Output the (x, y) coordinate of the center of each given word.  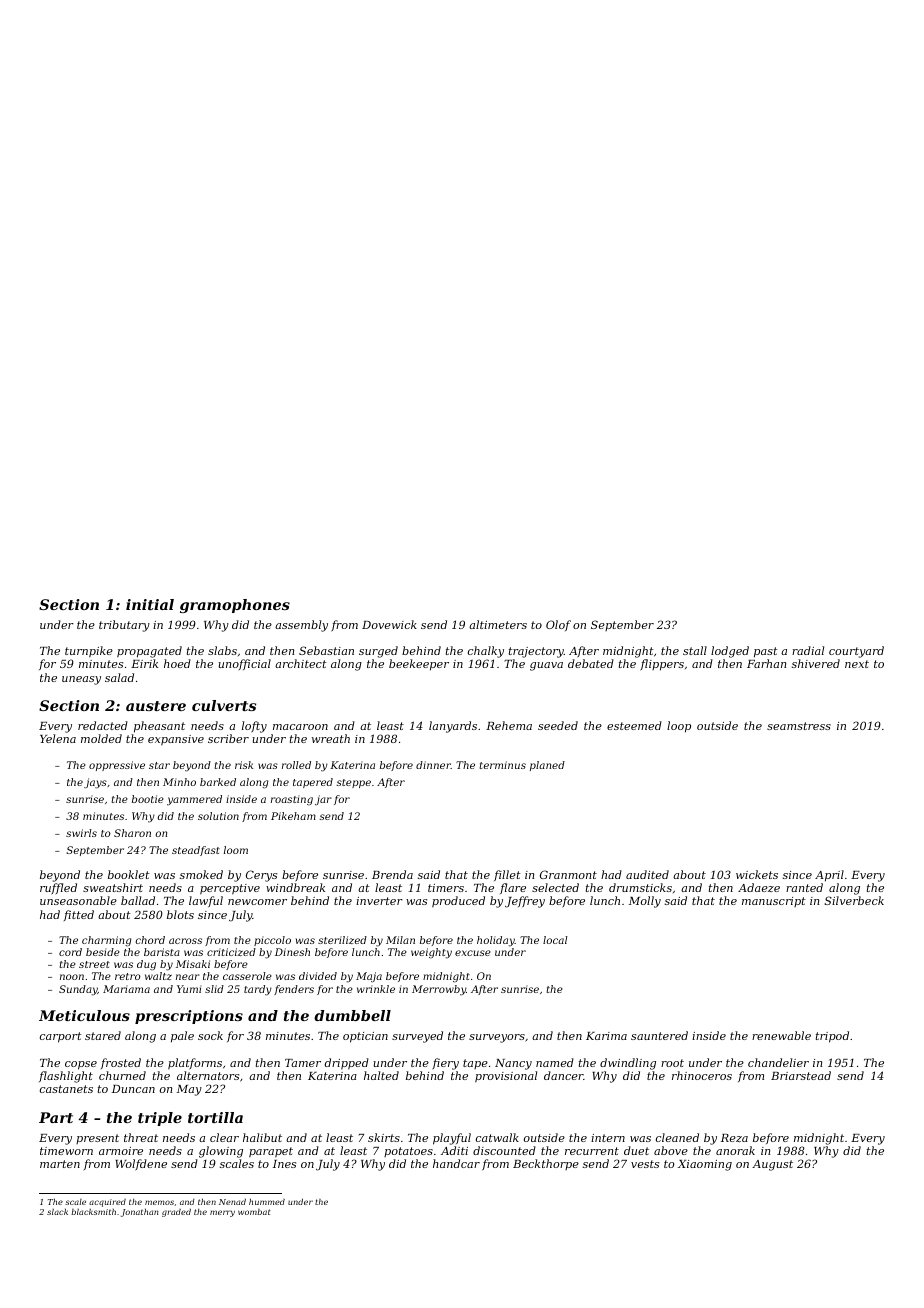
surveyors (497, 1038)
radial (808, 650)
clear (224, 1137)
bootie (148, 799)
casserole (247, 976)
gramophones (235, 606)
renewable (781, 1035)
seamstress (799, 726)
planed (547, 766)
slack (57, 1212)
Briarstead (801, 1075)
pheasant (159, 727)
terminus (503, 765)
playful (452, 1139)
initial (150, 604)
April (829, 876)
